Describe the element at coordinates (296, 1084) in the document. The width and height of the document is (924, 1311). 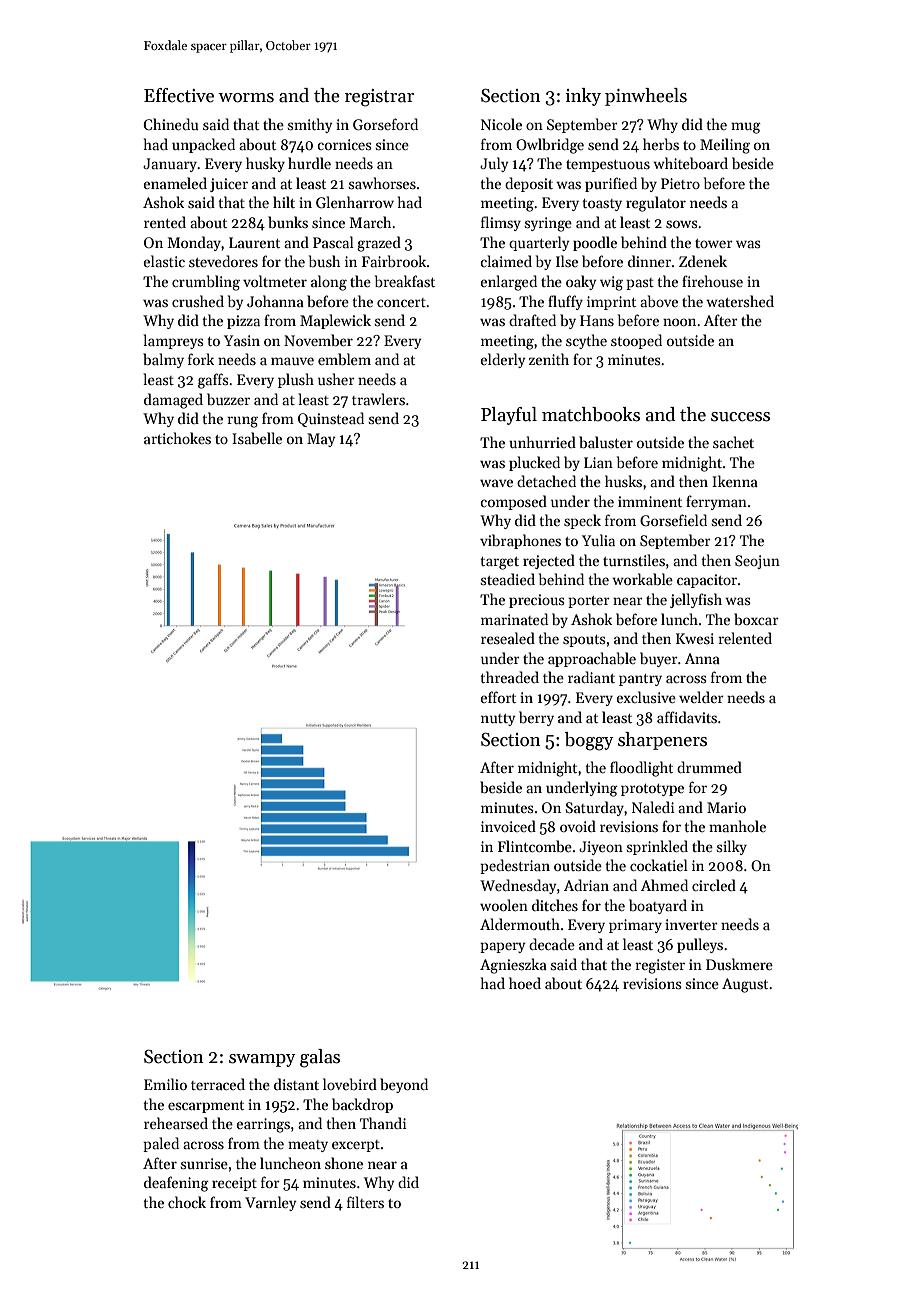
I see `distant` at that location.
